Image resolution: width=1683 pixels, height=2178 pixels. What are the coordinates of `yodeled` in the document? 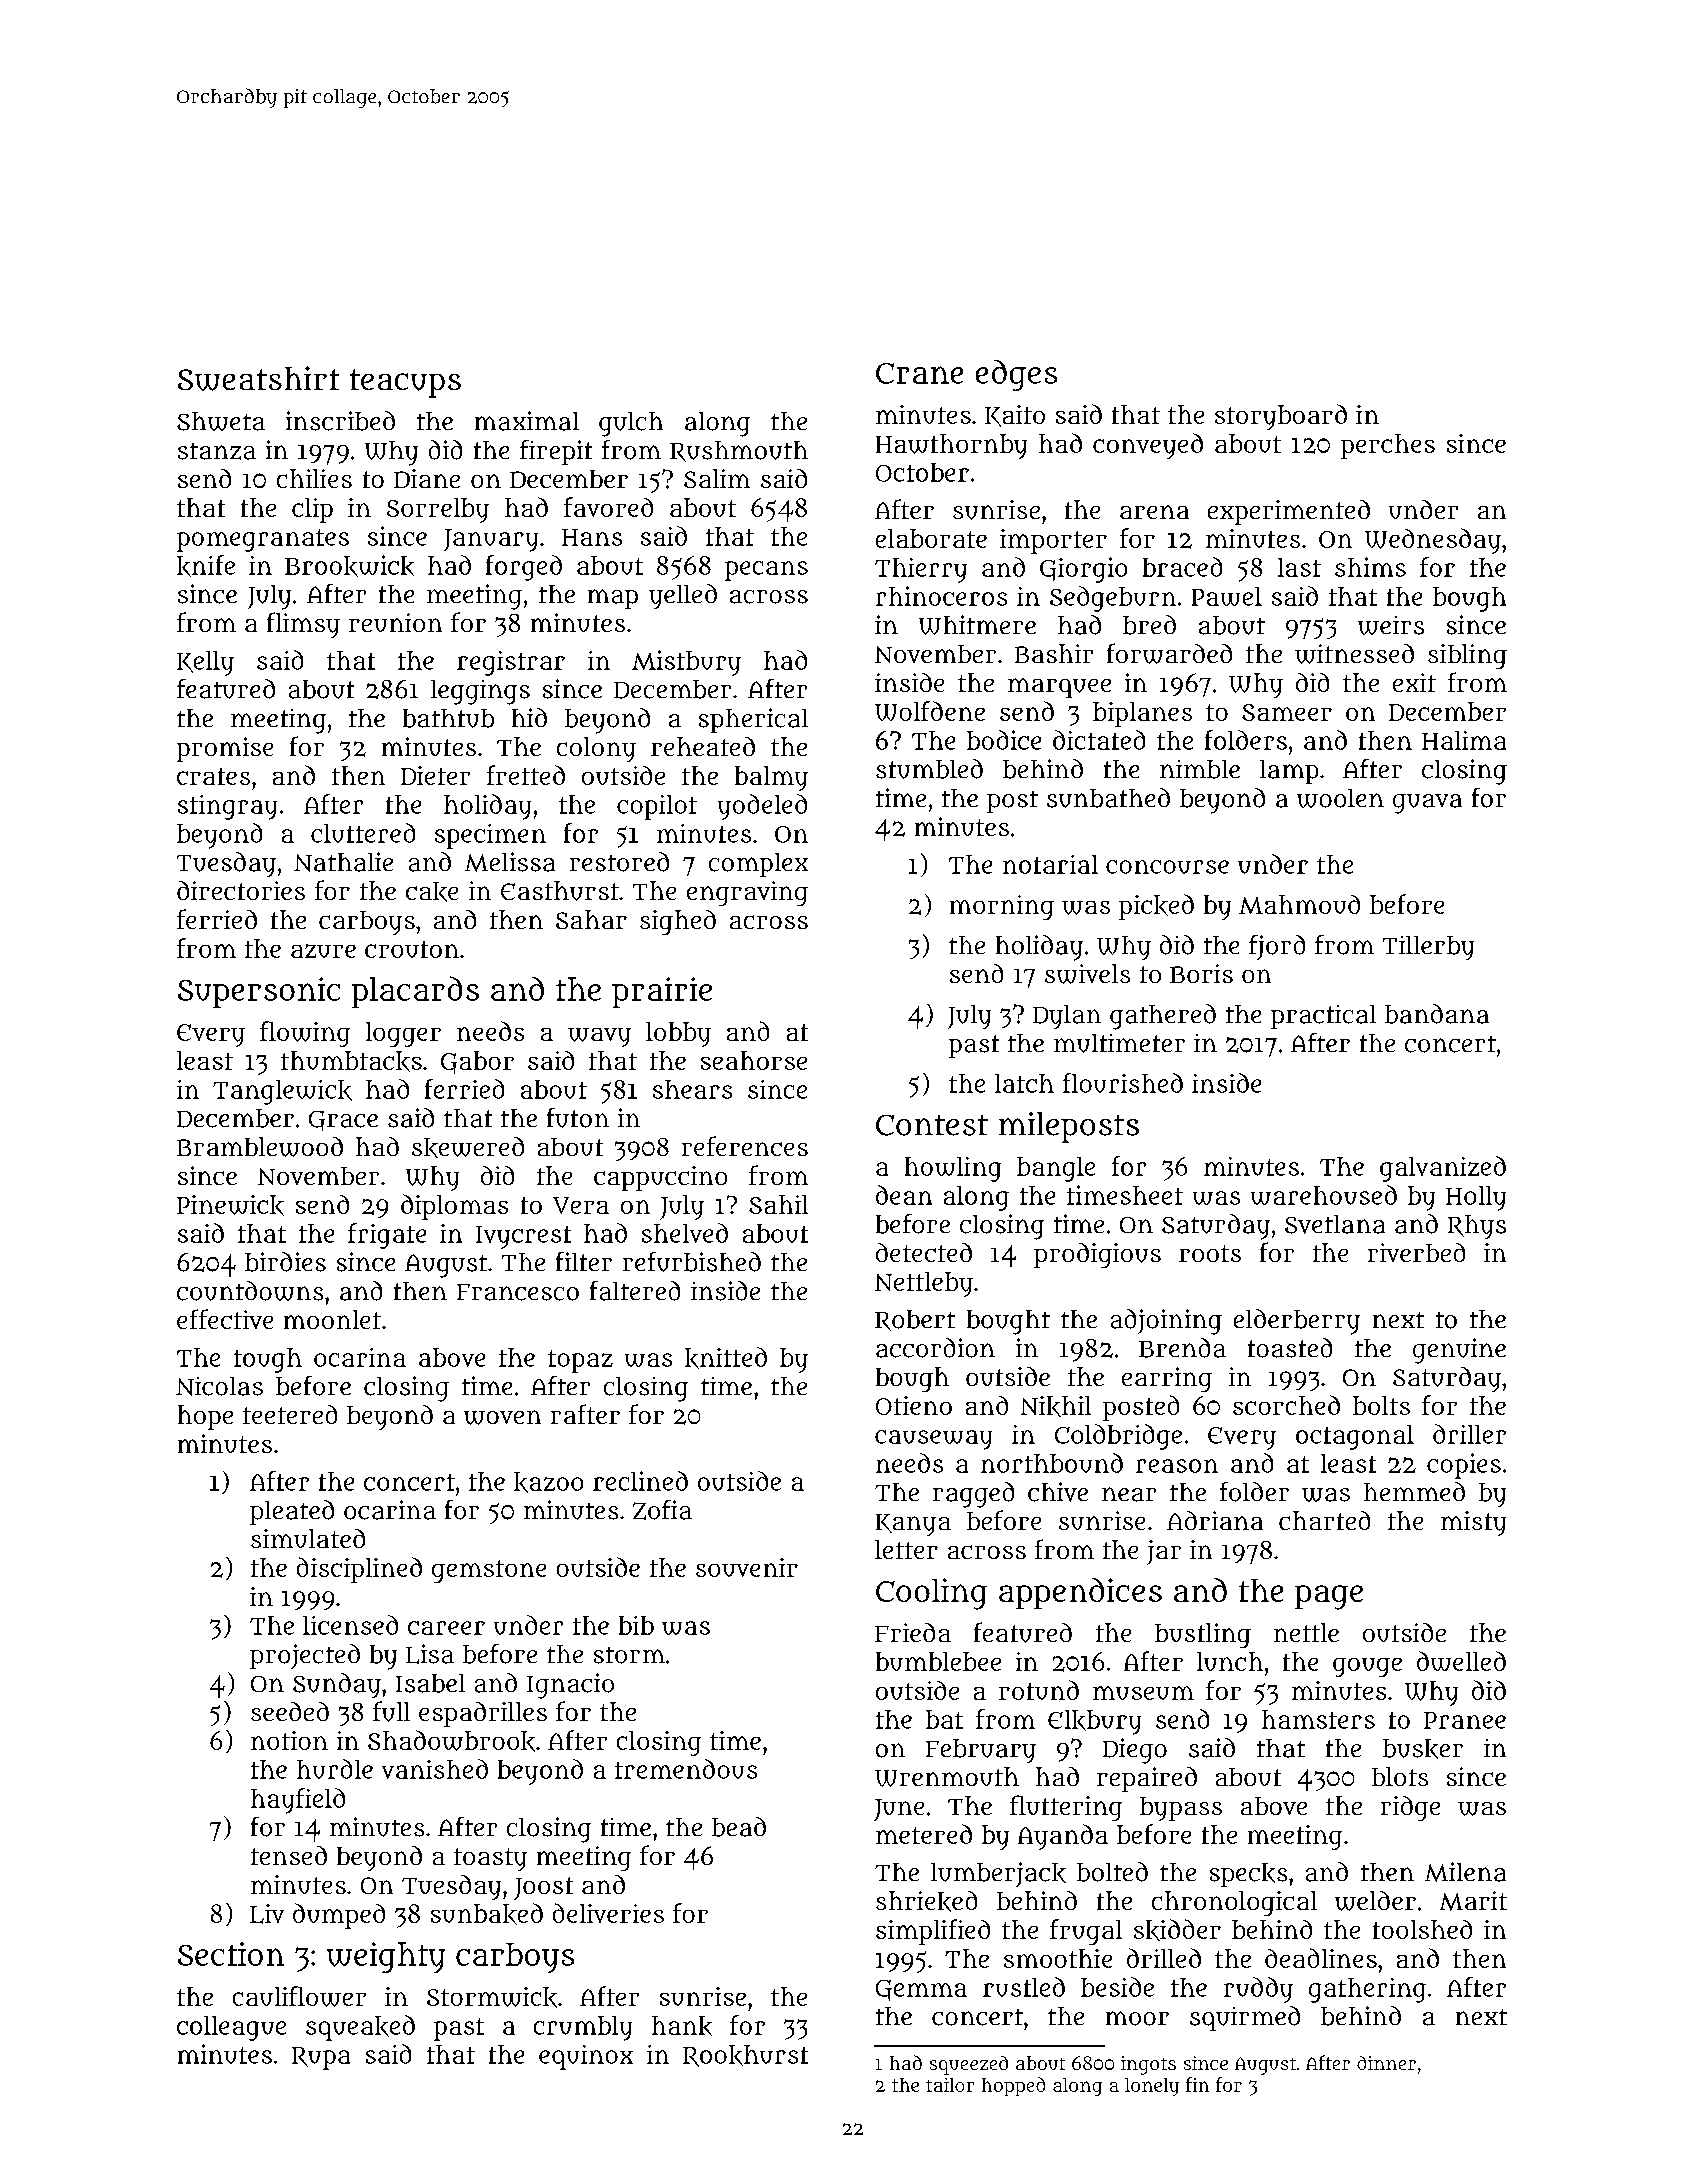 It's located at (762, 807).
